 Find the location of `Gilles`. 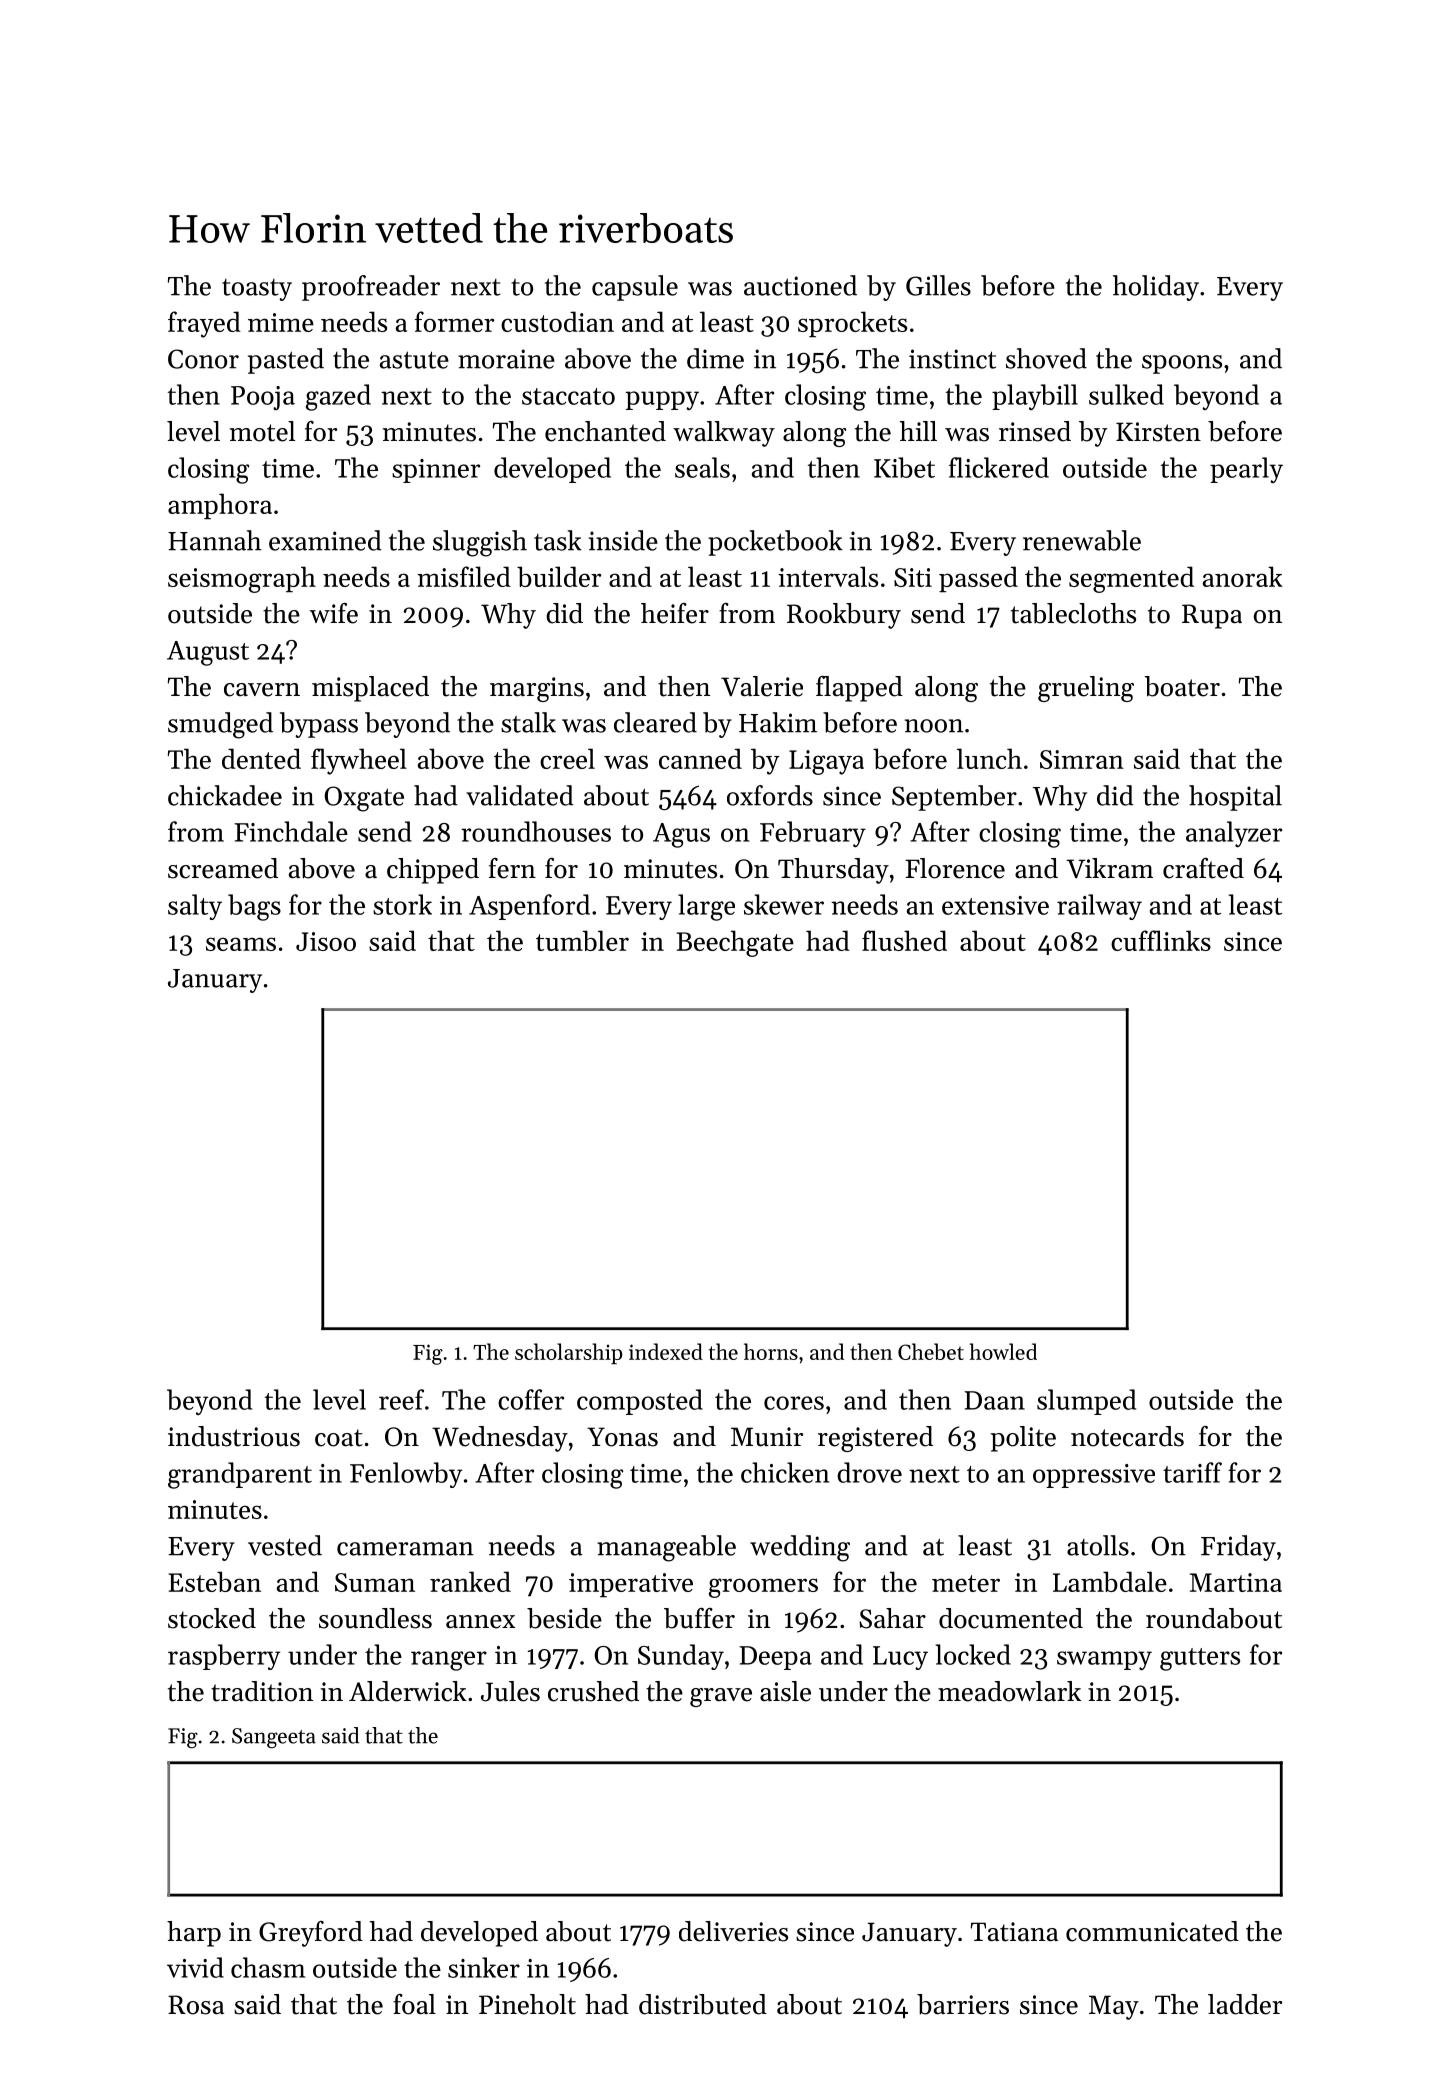

Gilles is located at coordinates (938, 285).
